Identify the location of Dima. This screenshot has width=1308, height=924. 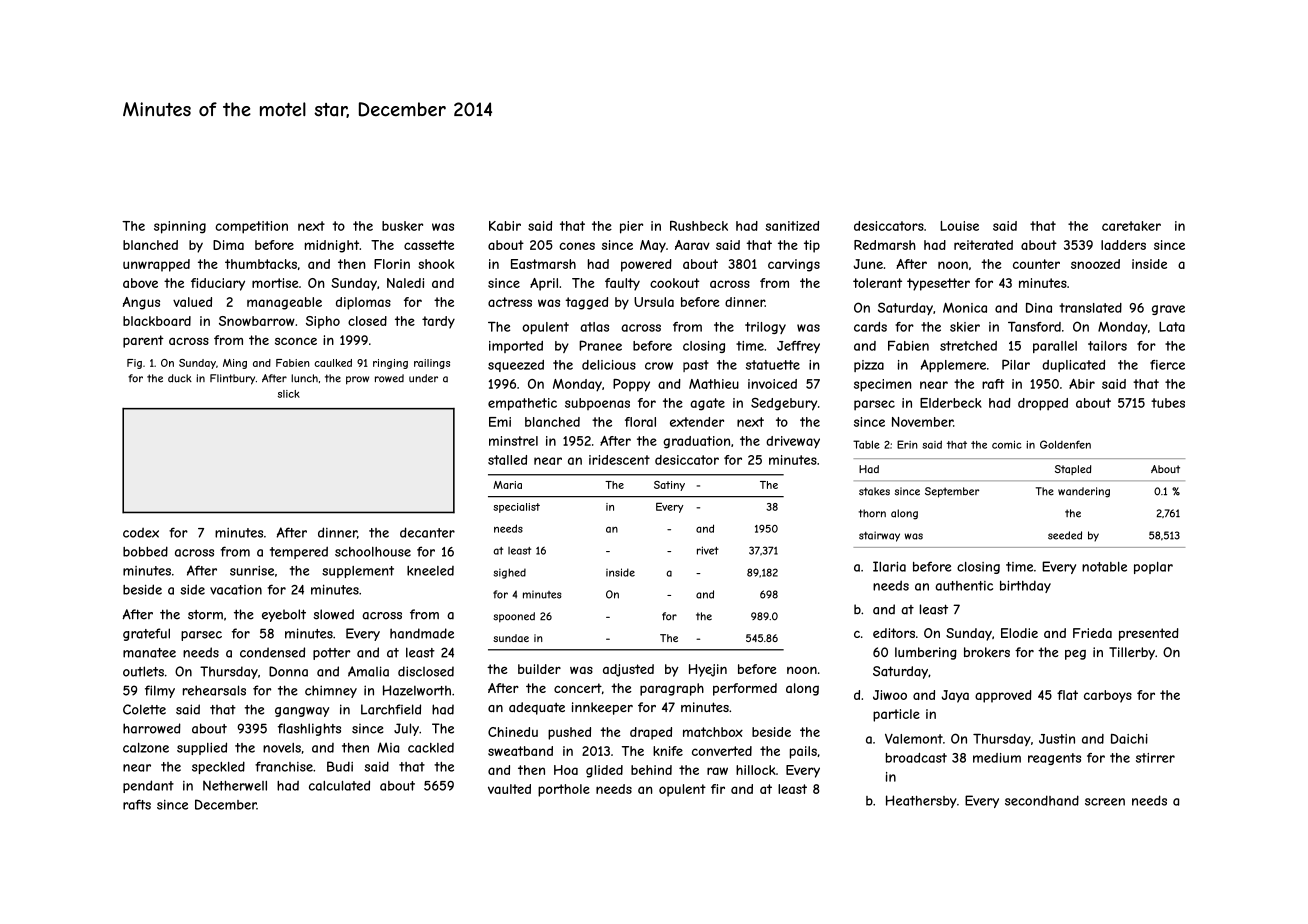
(228, 245).
